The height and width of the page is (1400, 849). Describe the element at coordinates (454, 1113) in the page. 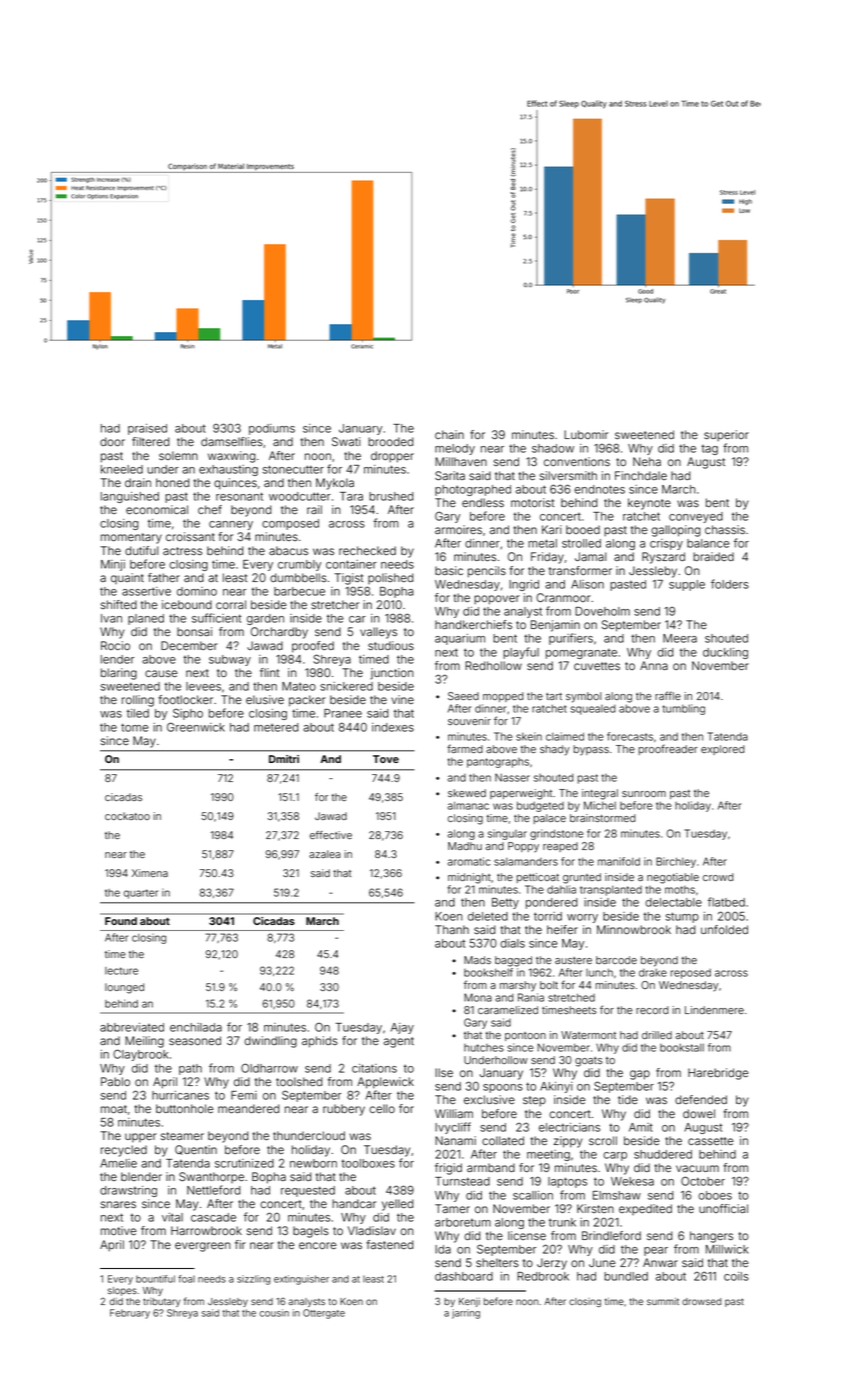

I see `William` at that location.
